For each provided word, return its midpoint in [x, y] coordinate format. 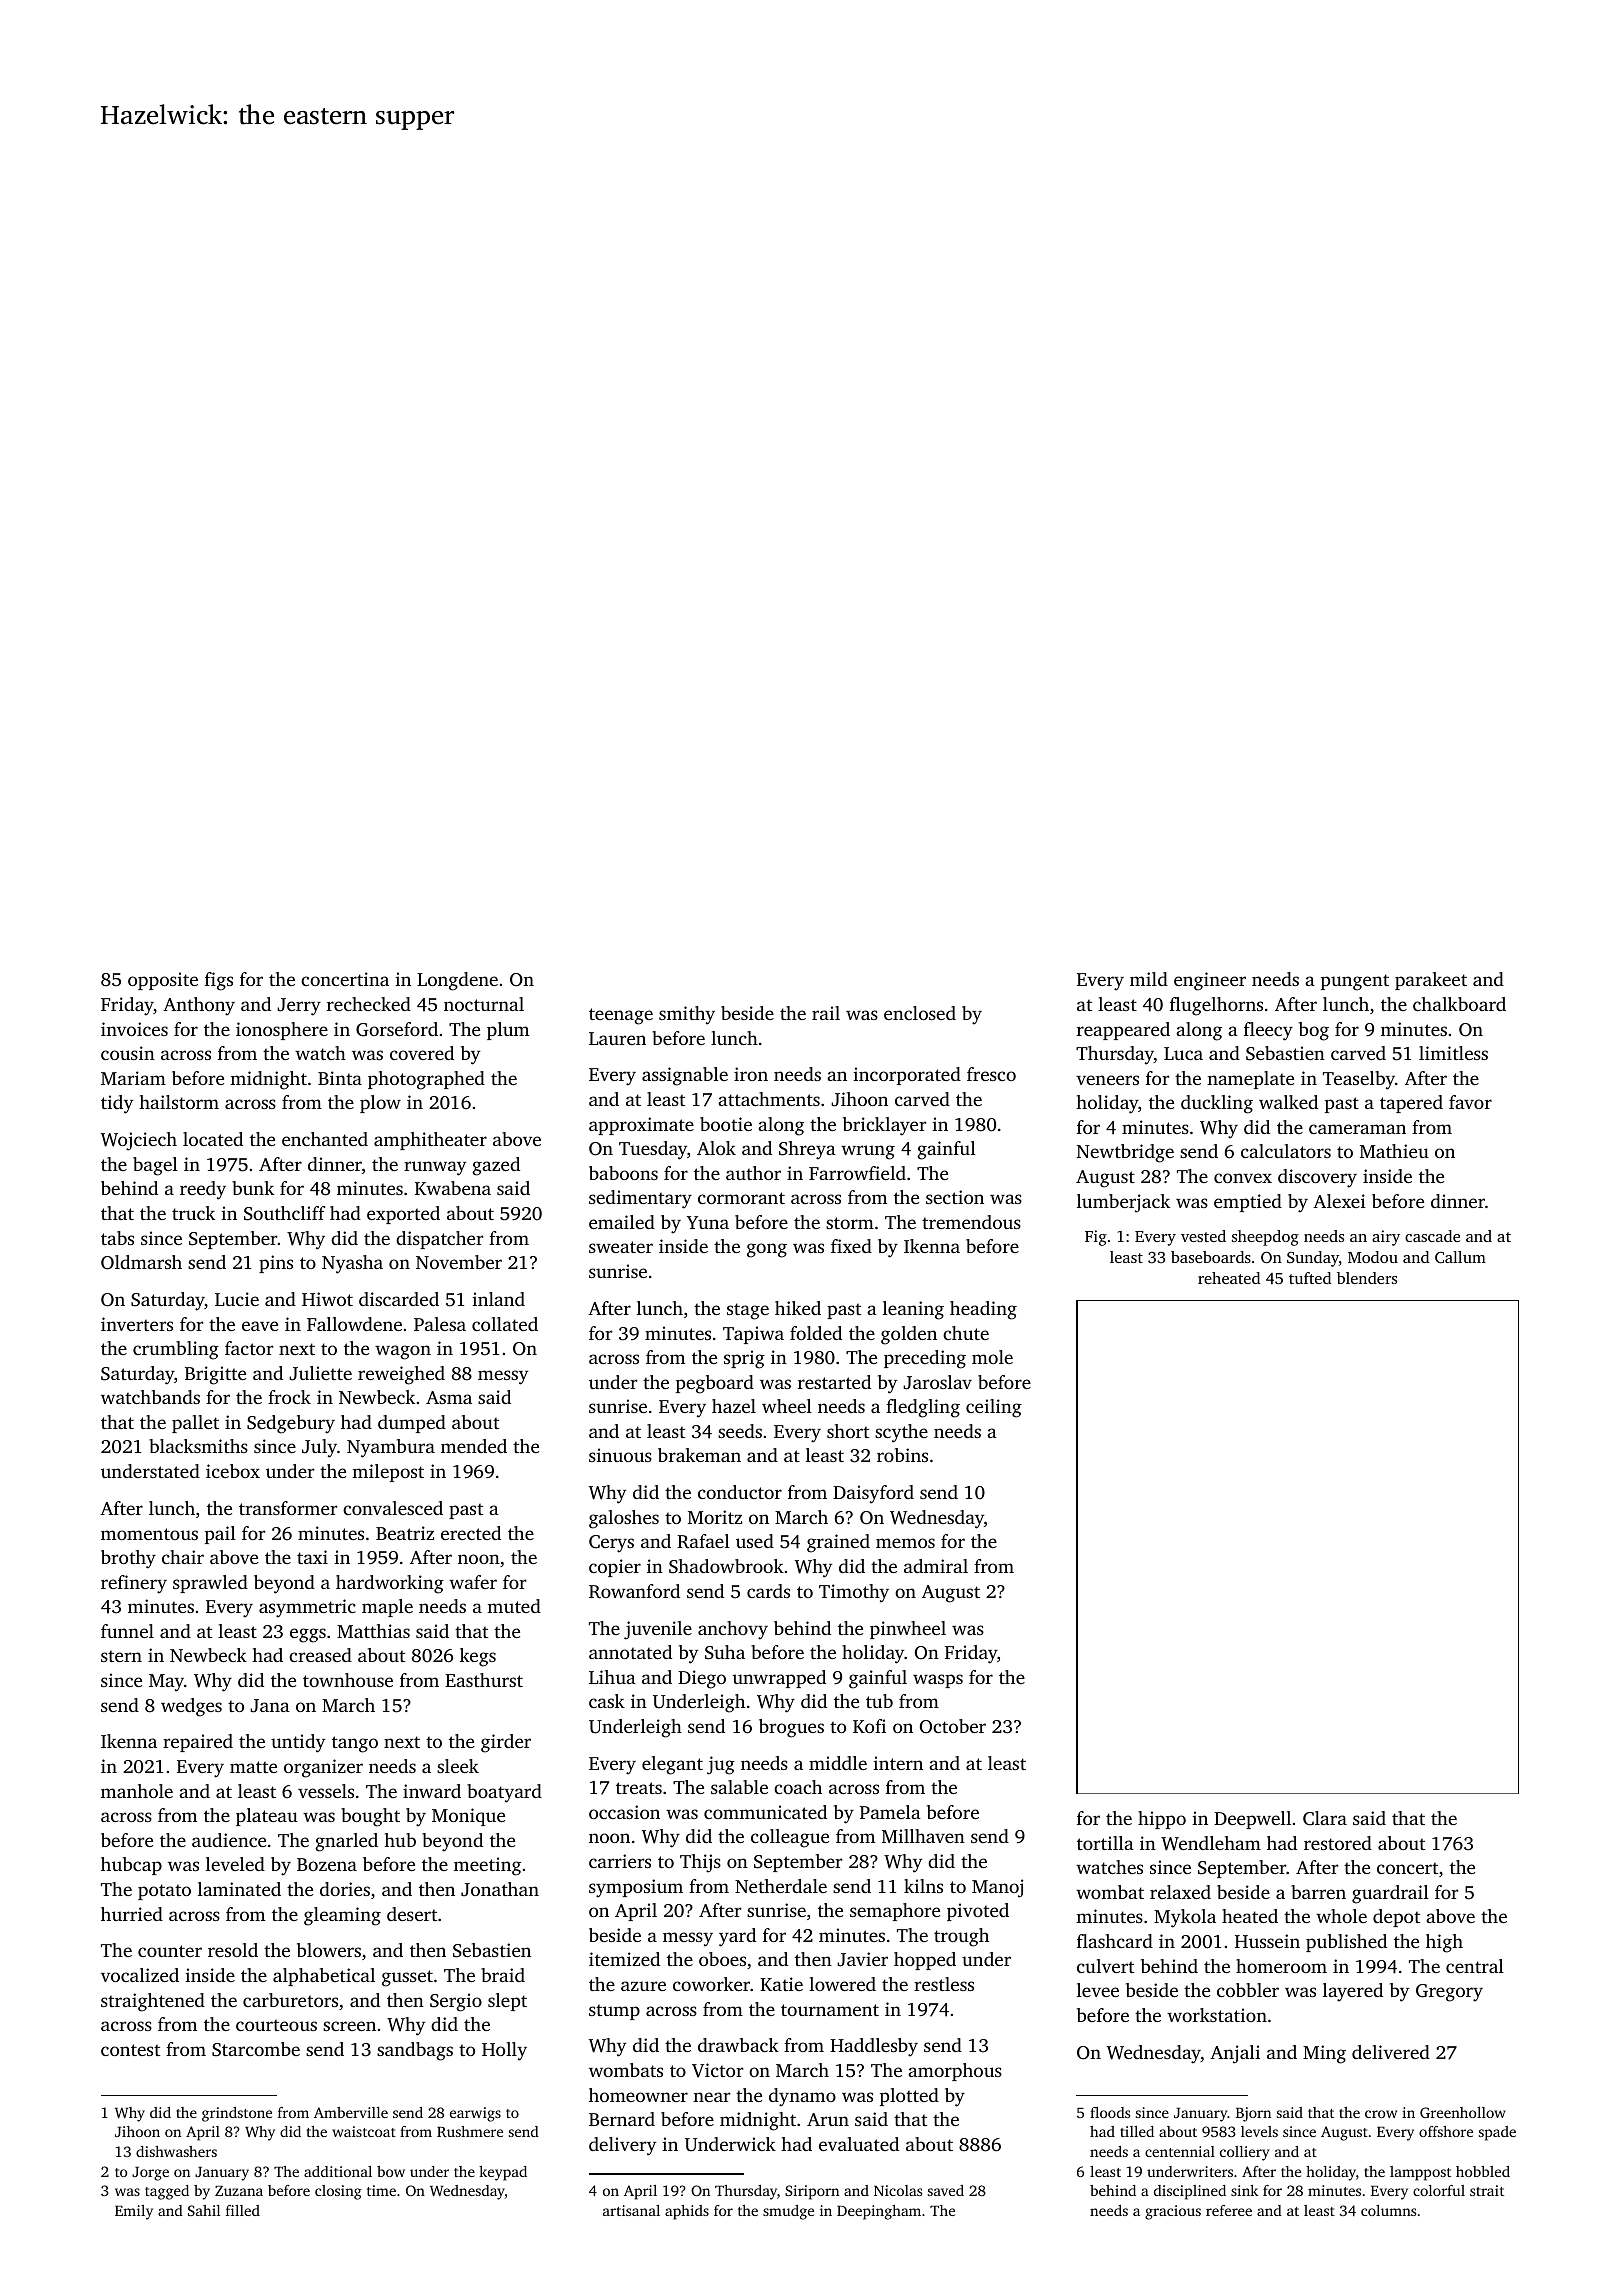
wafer [473, 1582]
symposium [636, 1888]
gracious [1173, 2212]
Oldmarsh [141, 1262]
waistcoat [364, 2131]
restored [1338, 1843]
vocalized [140, 1975]
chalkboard [1459, 1004]
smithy [687, 1015]
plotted [909, 2097]
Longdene [457, 981]
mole [992, 1357]
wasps [938, 1681]
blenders [1367, 1278]
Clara [1325, 1818]
